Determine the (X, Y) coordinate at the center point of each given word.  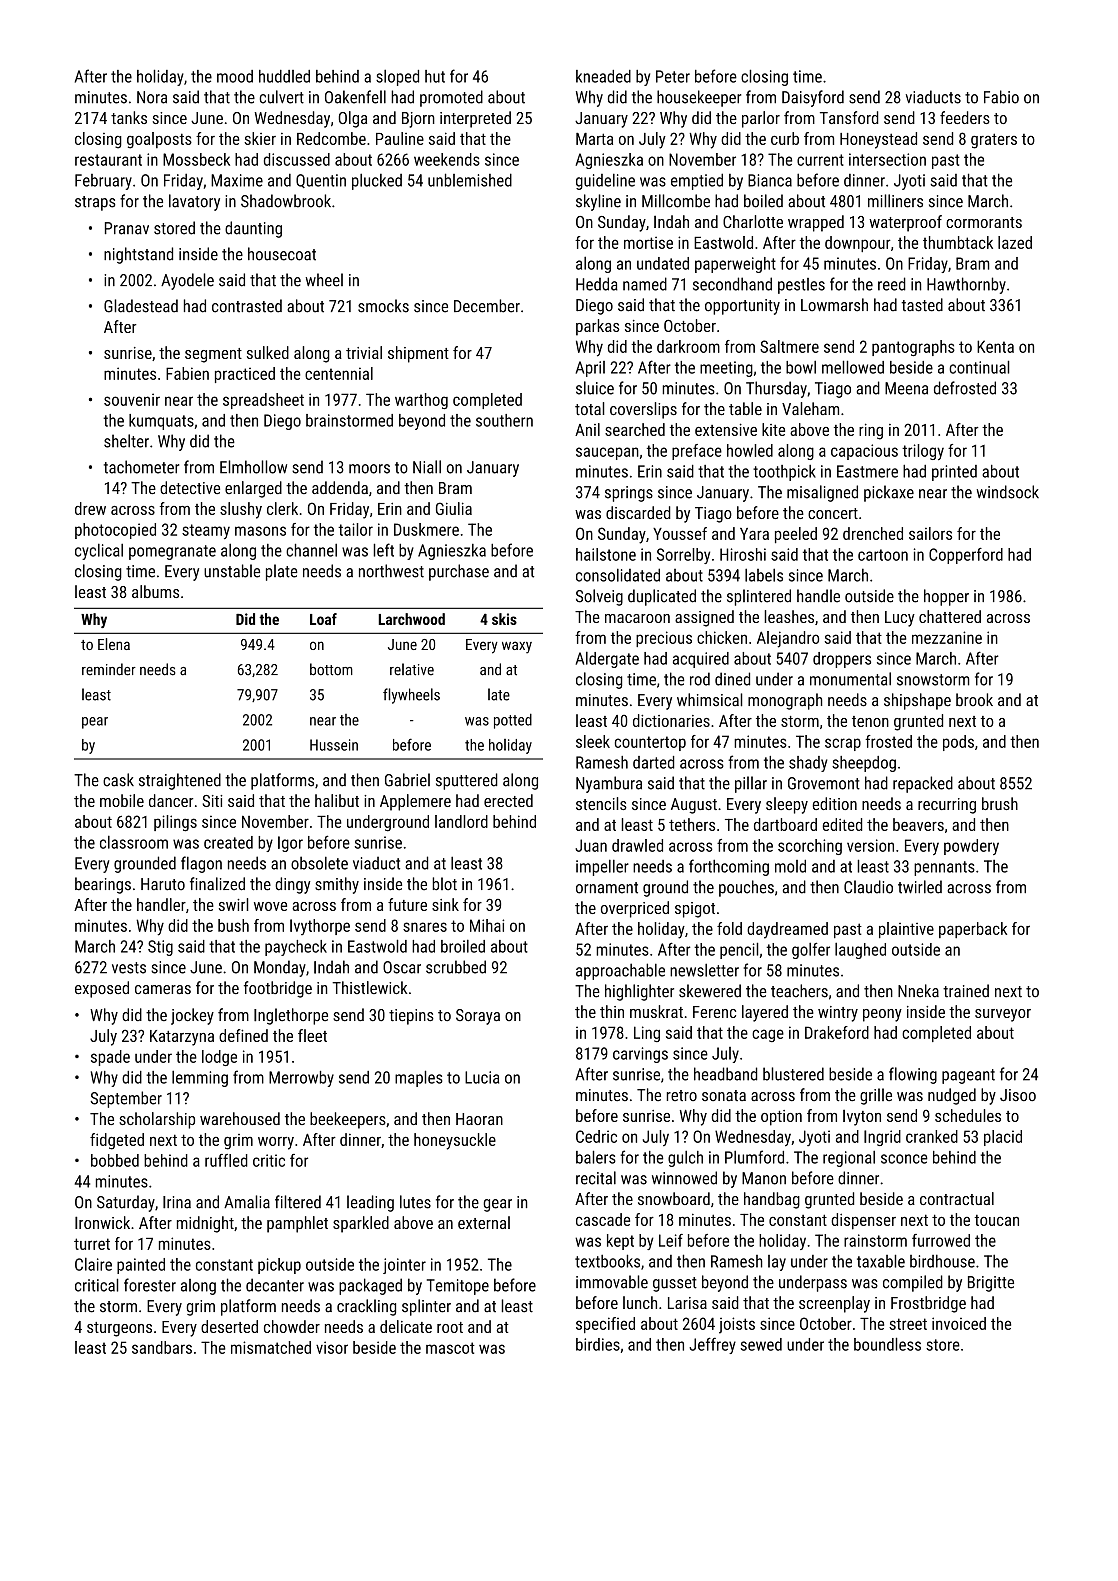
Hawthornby (966, 285)
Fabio (1001, 97)
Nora (152, 97)
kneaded (603, 76)
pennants (944, 868)
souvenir (132, 399)
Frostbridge (928, 1304)
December (487, 306)
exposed (102, 989)
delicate (406, 1326)
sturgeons (119, 1329)
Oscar (402, 967)
